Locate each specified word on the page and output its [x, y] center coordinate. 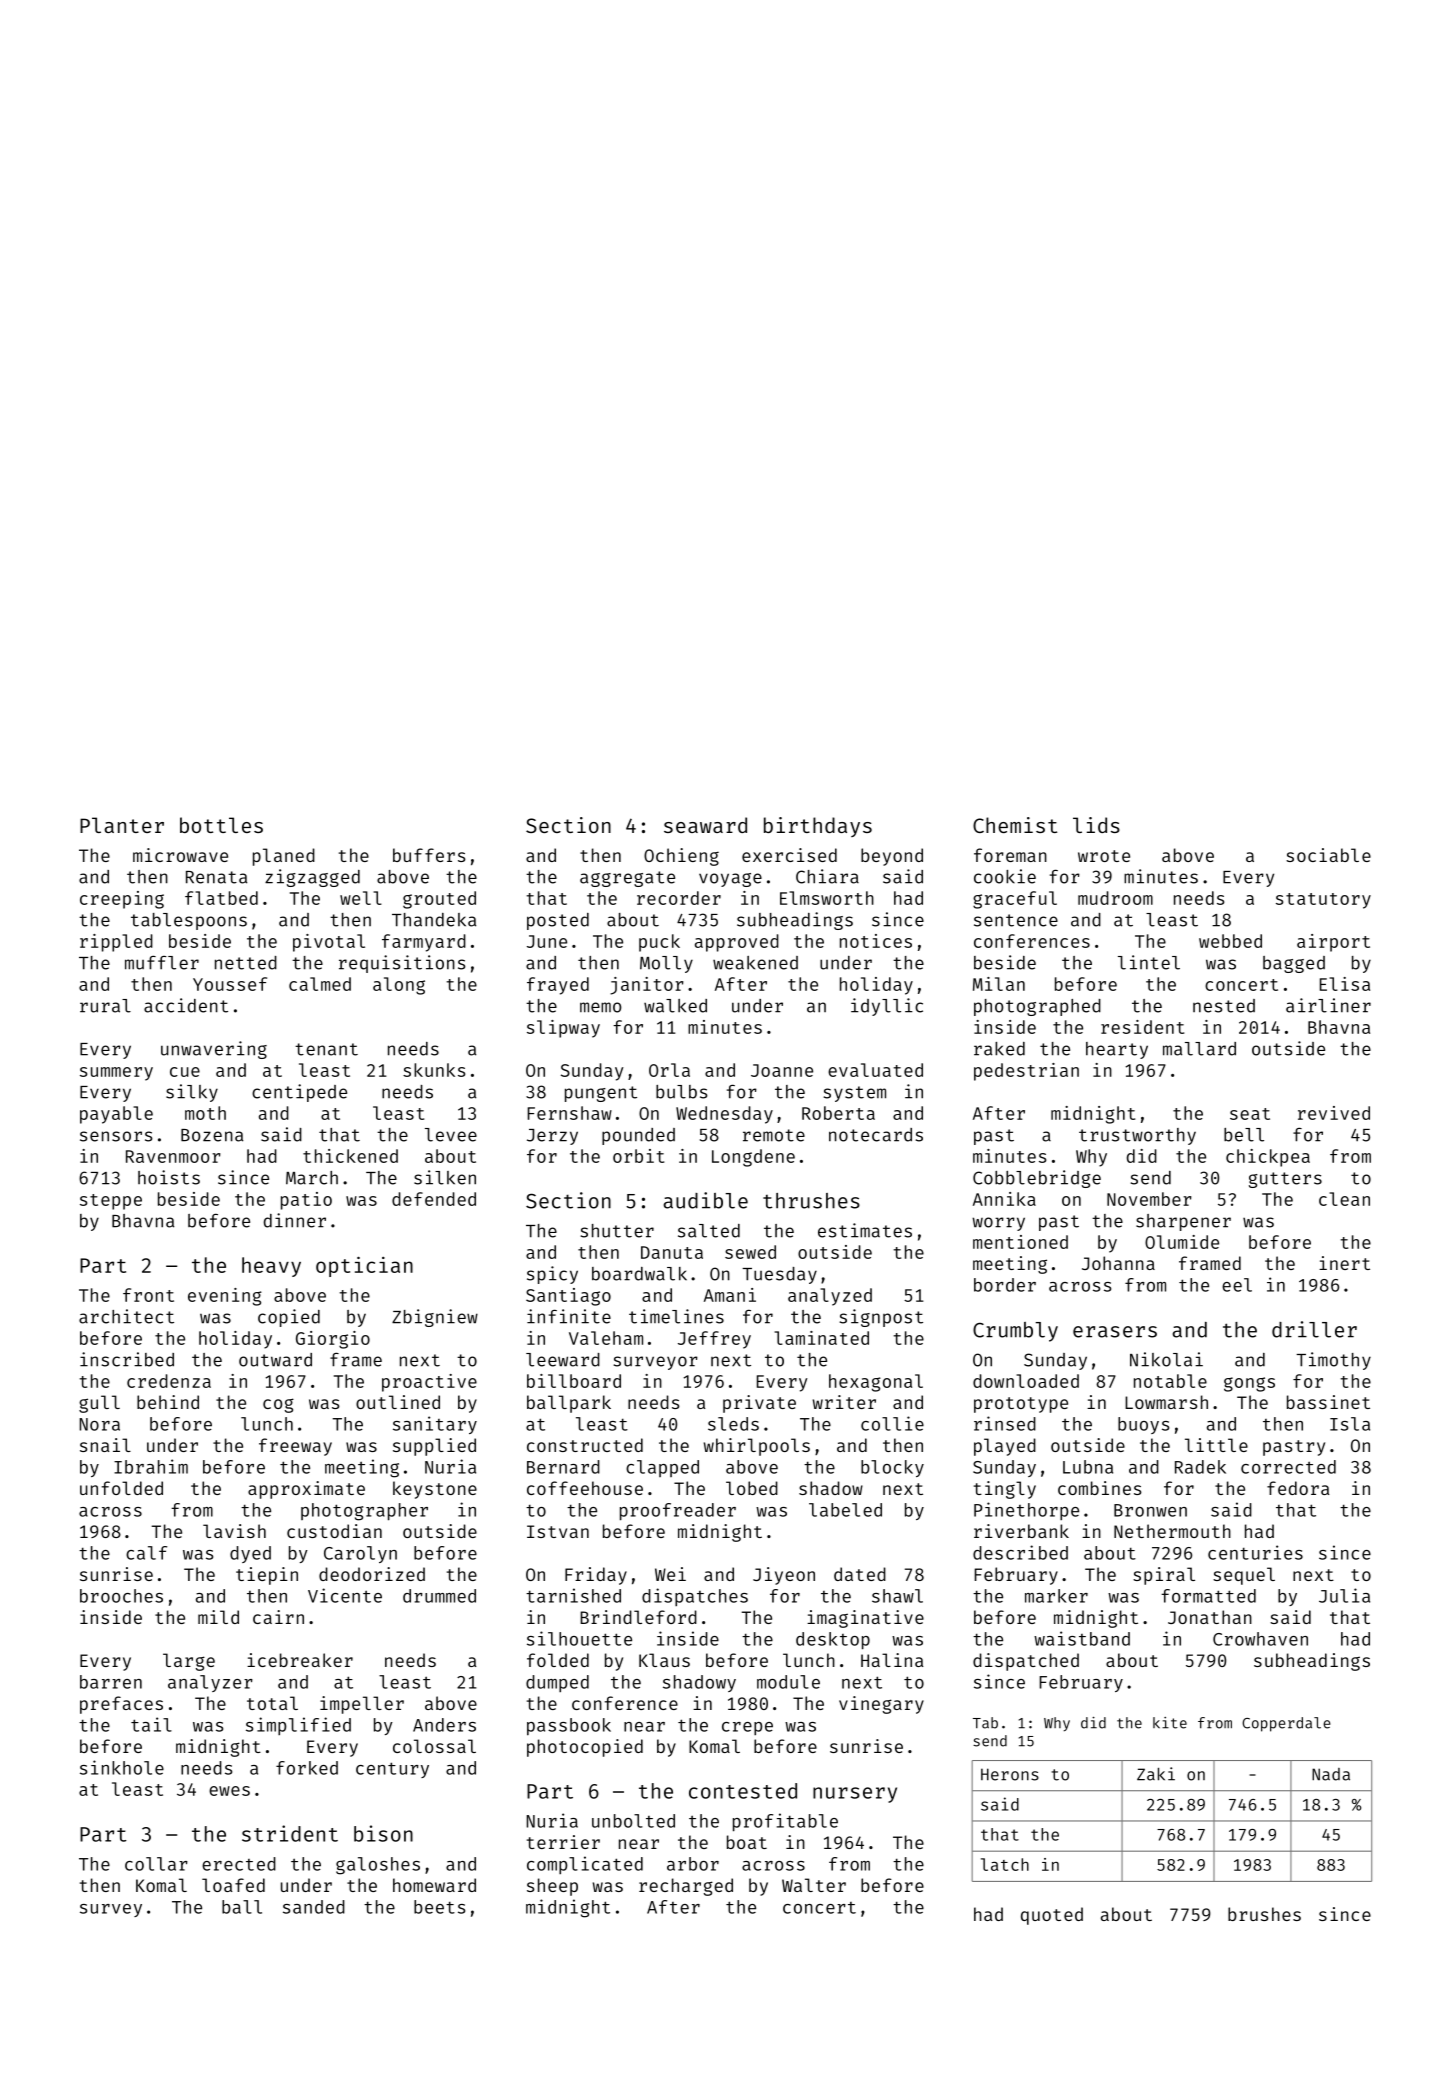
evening [225, 1297]
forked [307, 1768]
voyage [730, 880]
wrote [1104, 856]
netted [246, 963]
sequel [1244, 1576]
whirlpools [757, 1447]
